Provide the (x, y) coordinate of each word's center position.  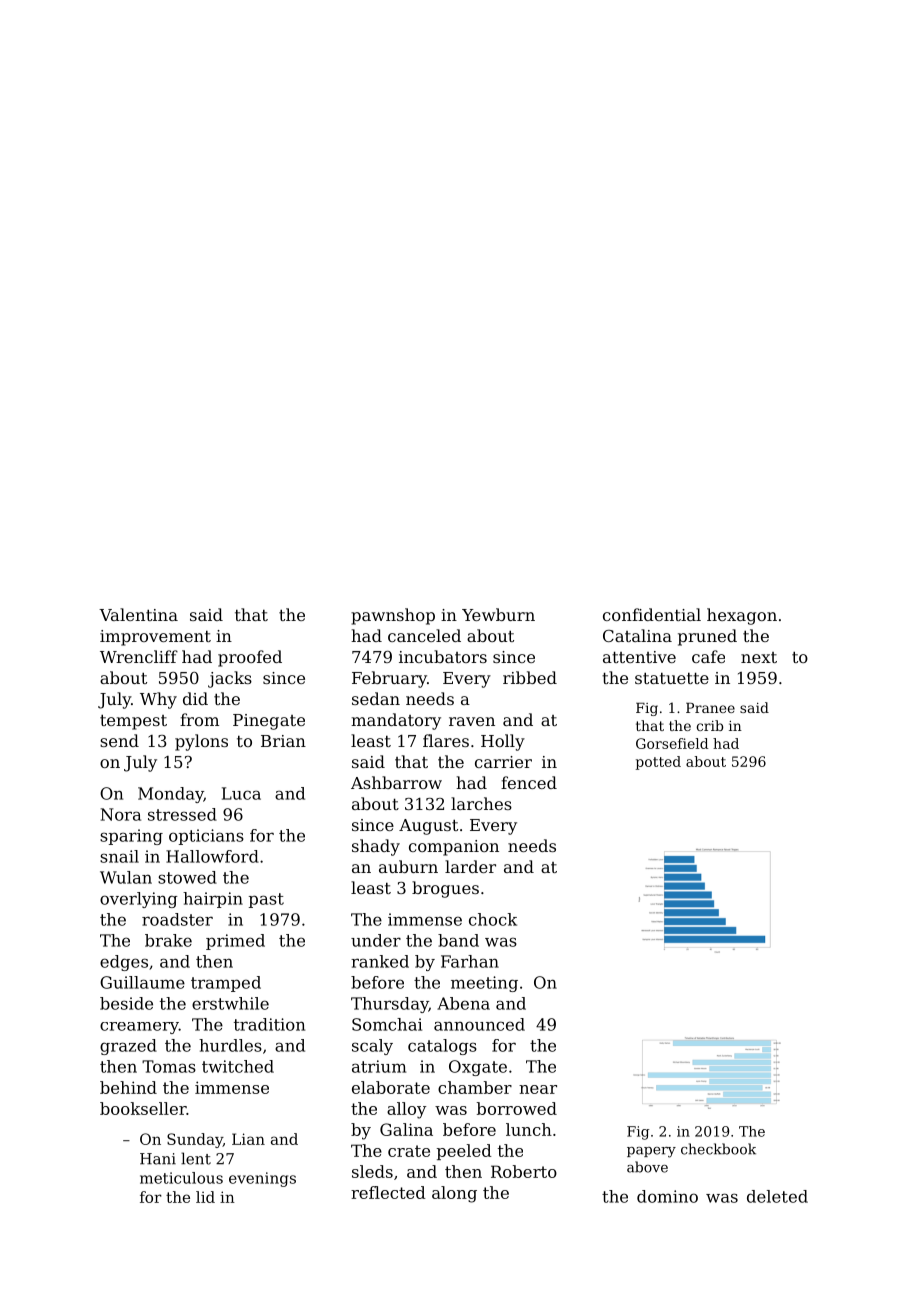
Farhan (470, 961)
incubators (443, 656)
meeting (484, 984)
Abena (463, 1003)
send (119, 740)
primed (235, 942)
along (454, 1194)
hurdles (230, 1045)
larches (481, 803)
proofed (250, 658)
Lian (248, 1139)
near (538, 1089)
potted (658, 763)
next (759, 657)
